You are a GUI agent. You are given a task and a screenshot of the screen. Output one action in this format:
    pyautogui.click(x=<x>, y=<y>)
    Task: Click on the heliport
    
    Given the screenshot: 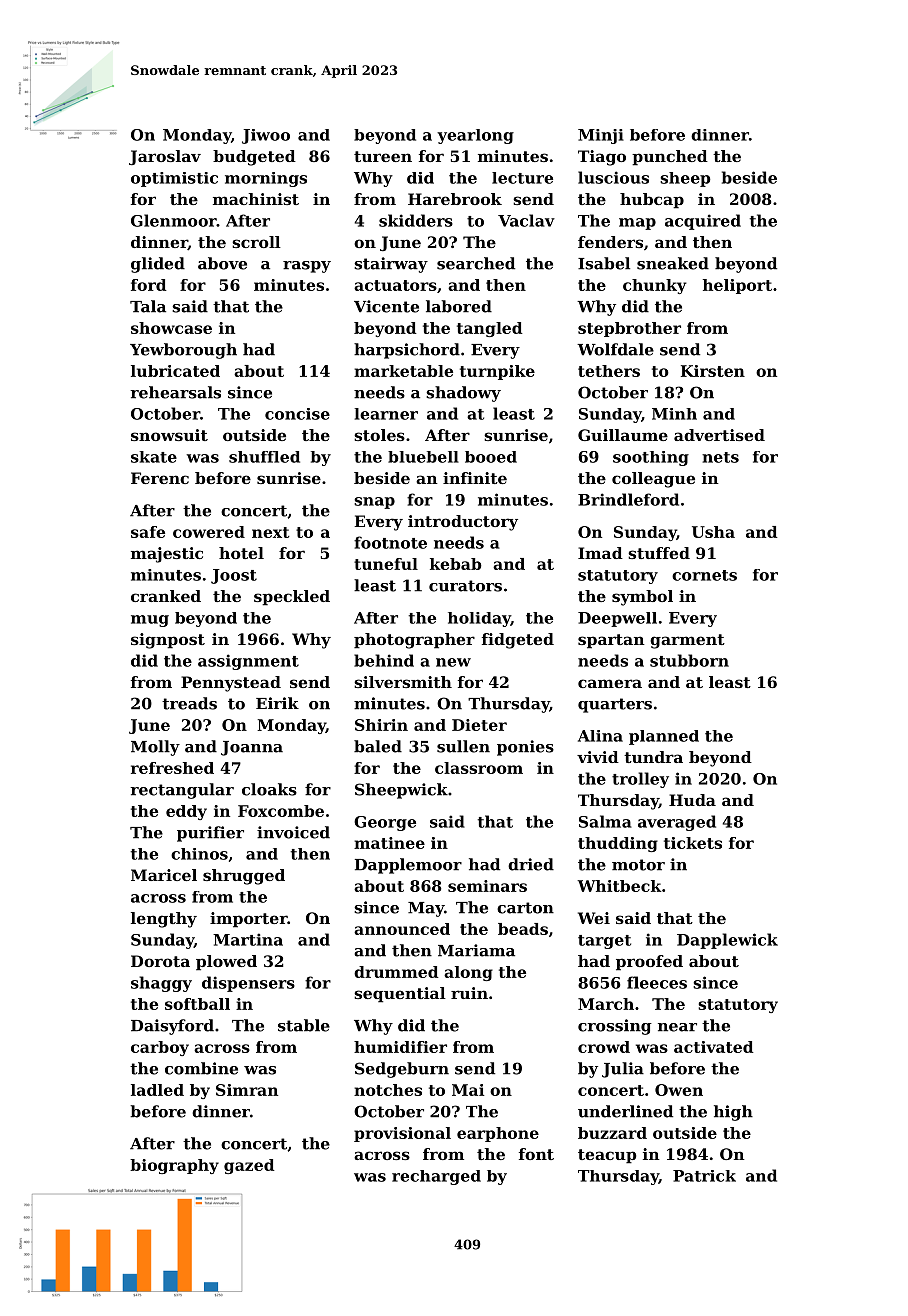 What is the action you would take?
    pyautogui.click(x=737, y=286)
